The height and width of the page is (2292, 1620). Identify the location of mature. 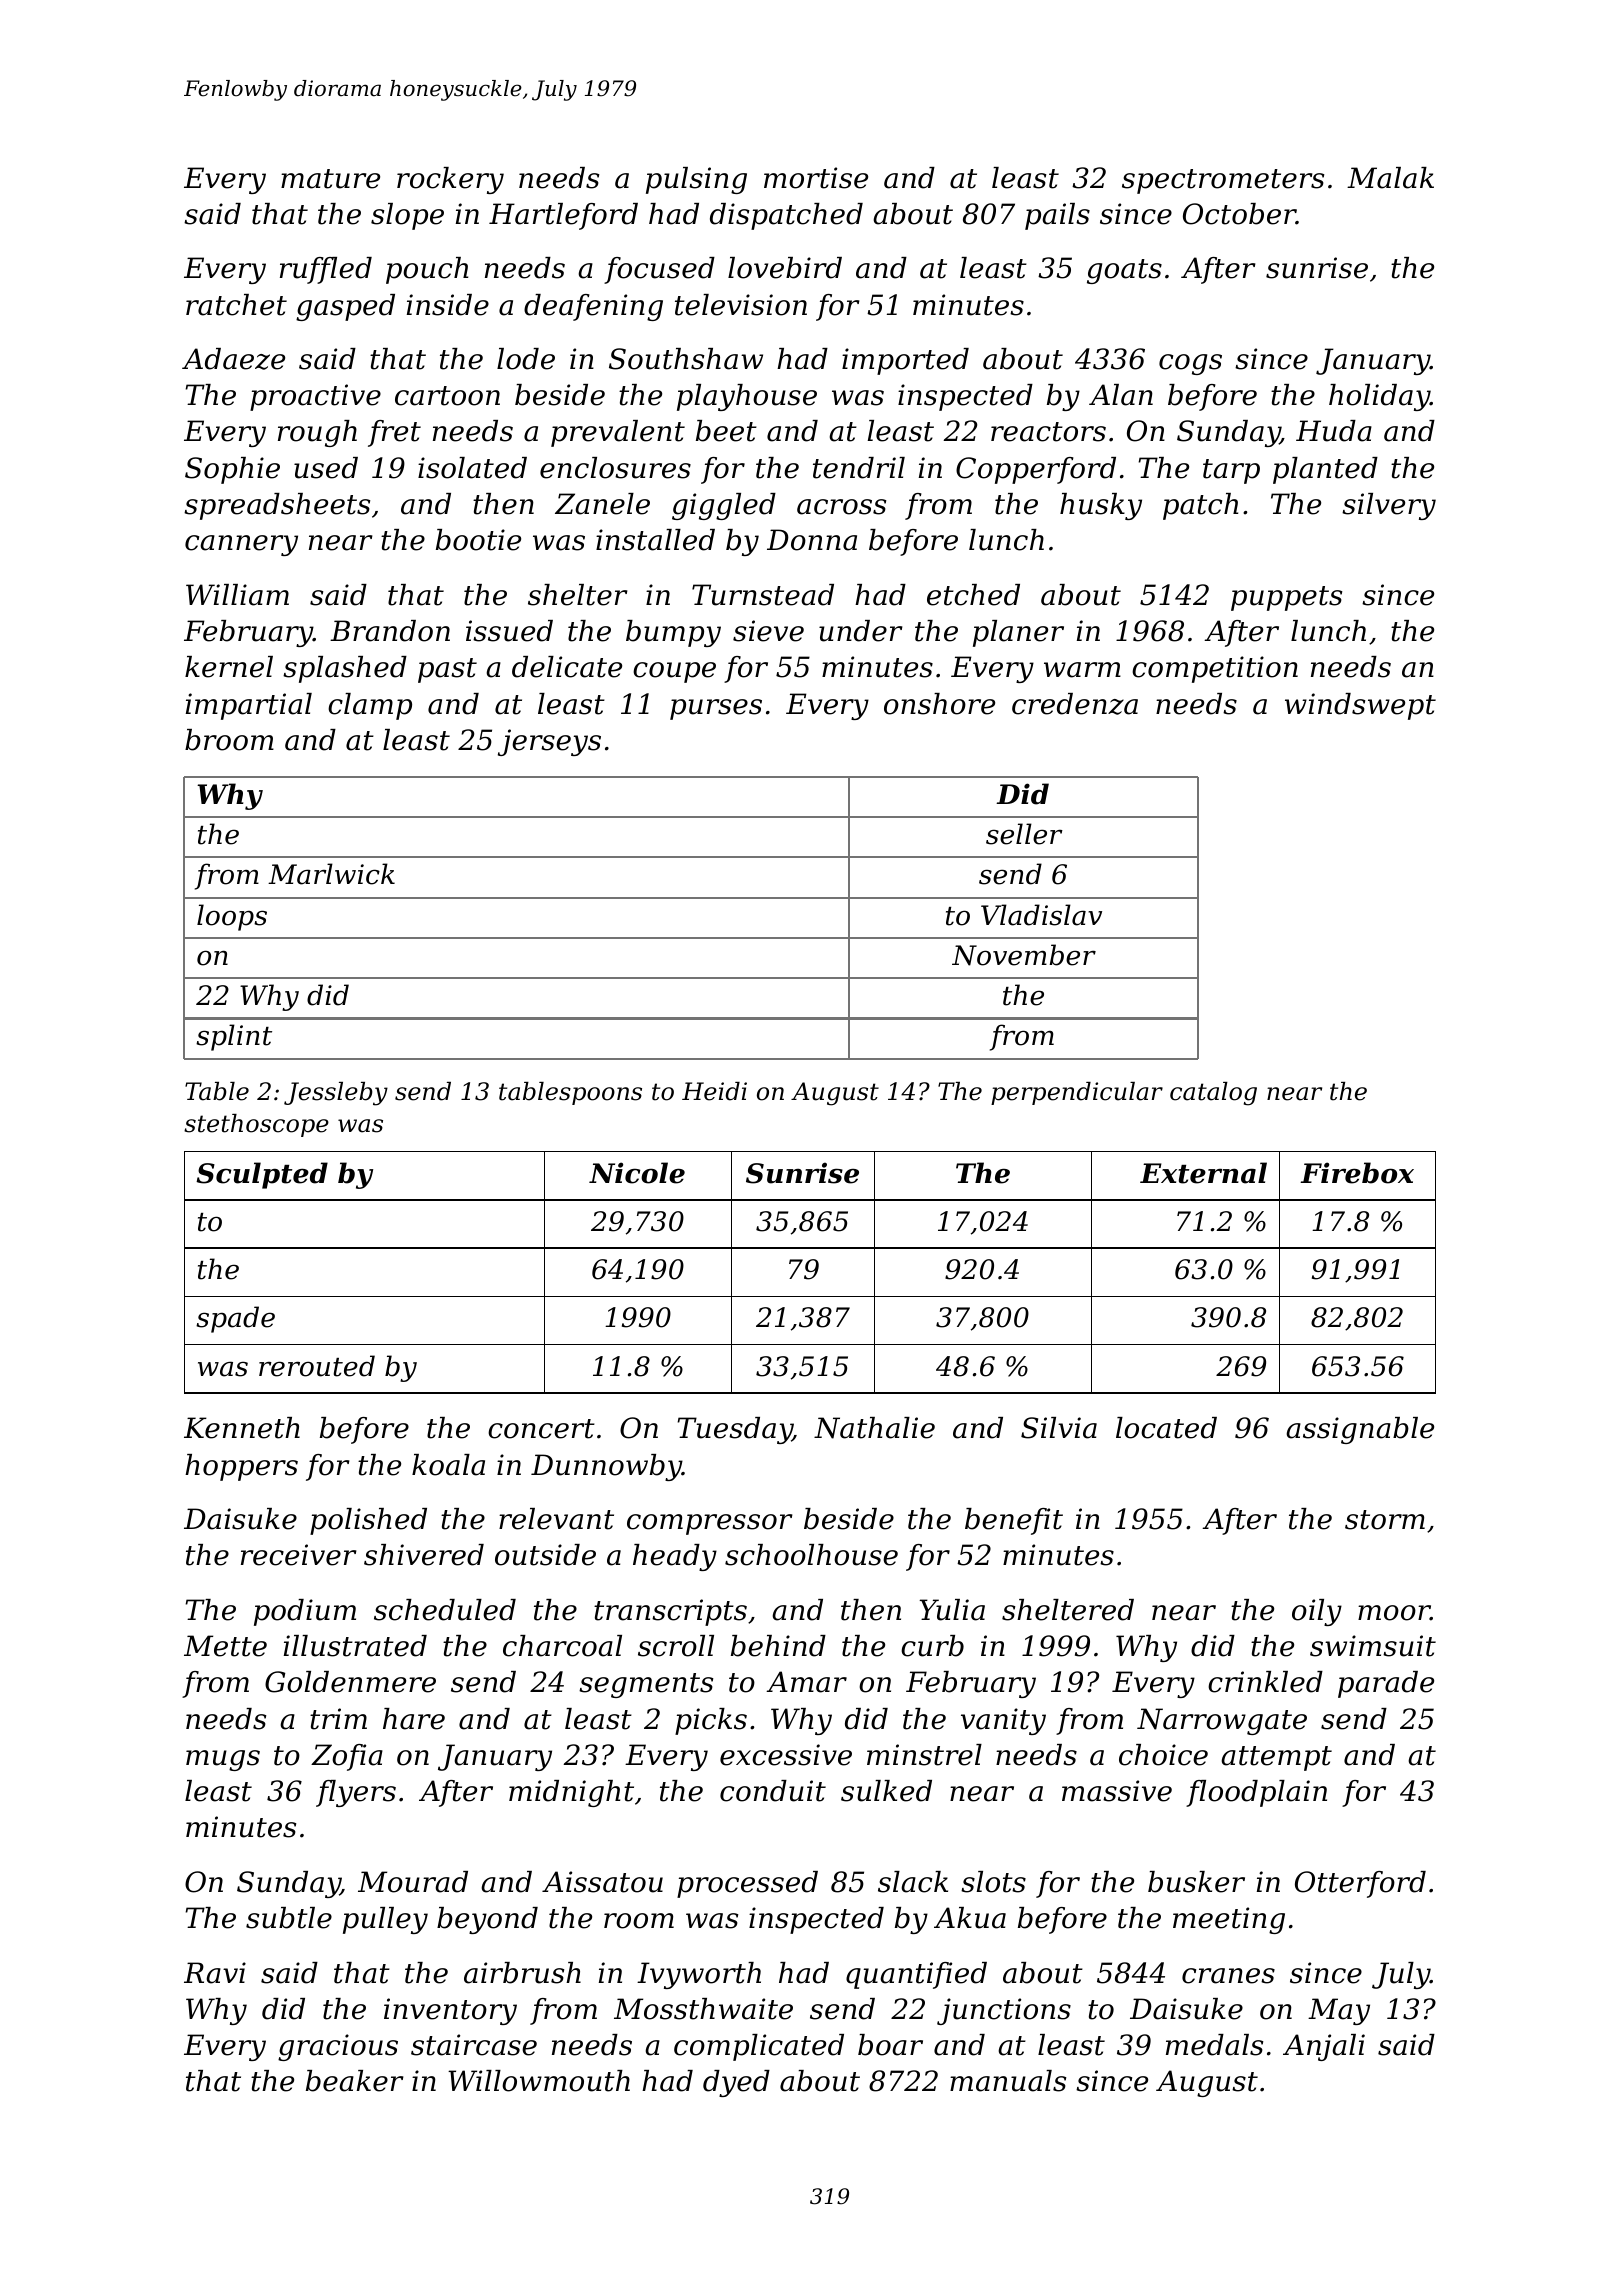
(330, 179).
